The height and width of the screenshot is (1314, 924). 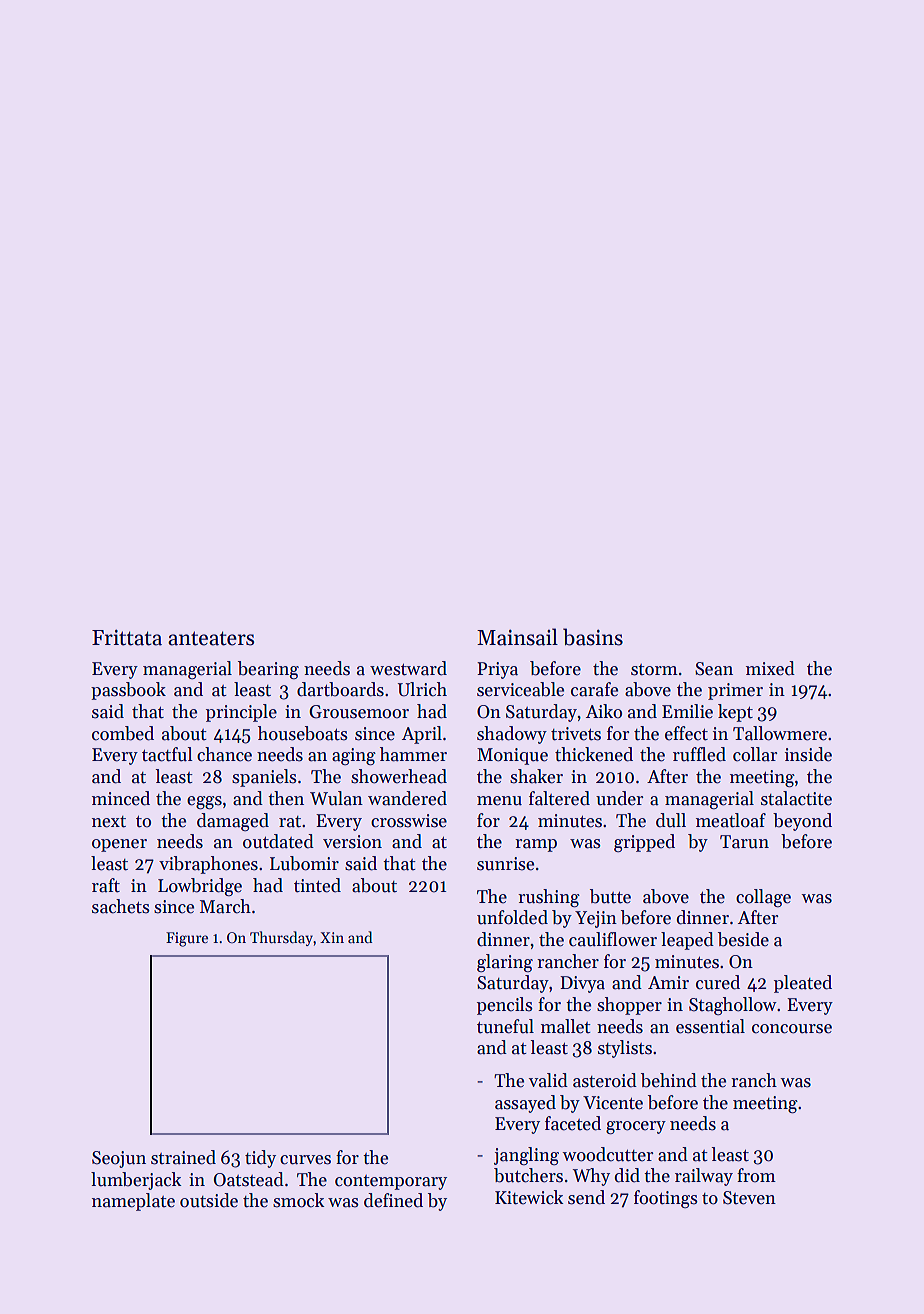 What do you see at coordinates (119, 845) in the screenshot?
I see `opener` at bounding box center [119, 845].
